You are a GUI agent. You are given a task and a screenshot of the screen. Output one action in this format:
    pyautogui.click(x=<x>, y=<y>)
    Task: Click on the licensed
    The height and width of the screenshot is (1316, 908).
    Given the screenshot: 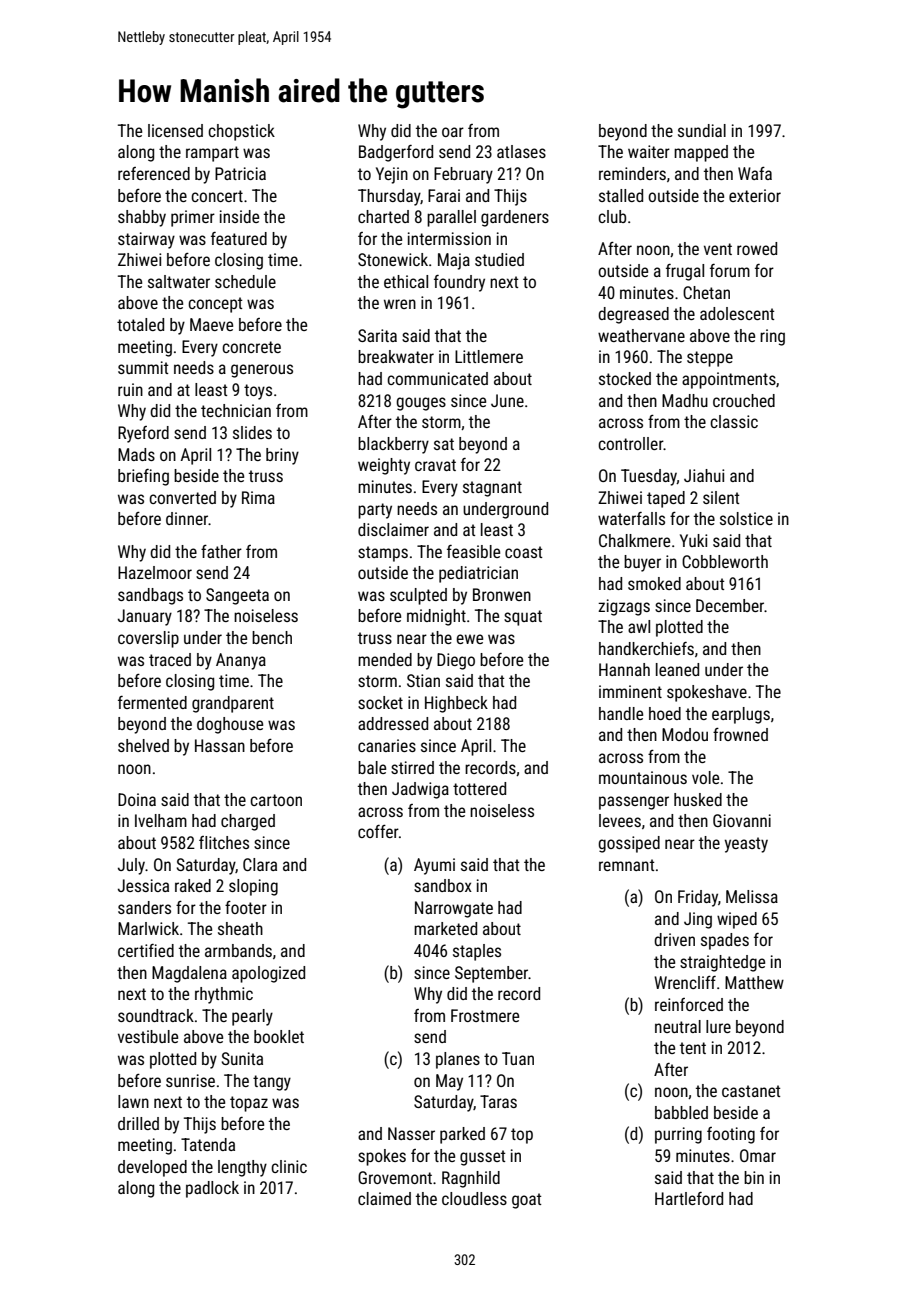 What is the action you would take?
    pyautogui.click(x=175, y=130)
